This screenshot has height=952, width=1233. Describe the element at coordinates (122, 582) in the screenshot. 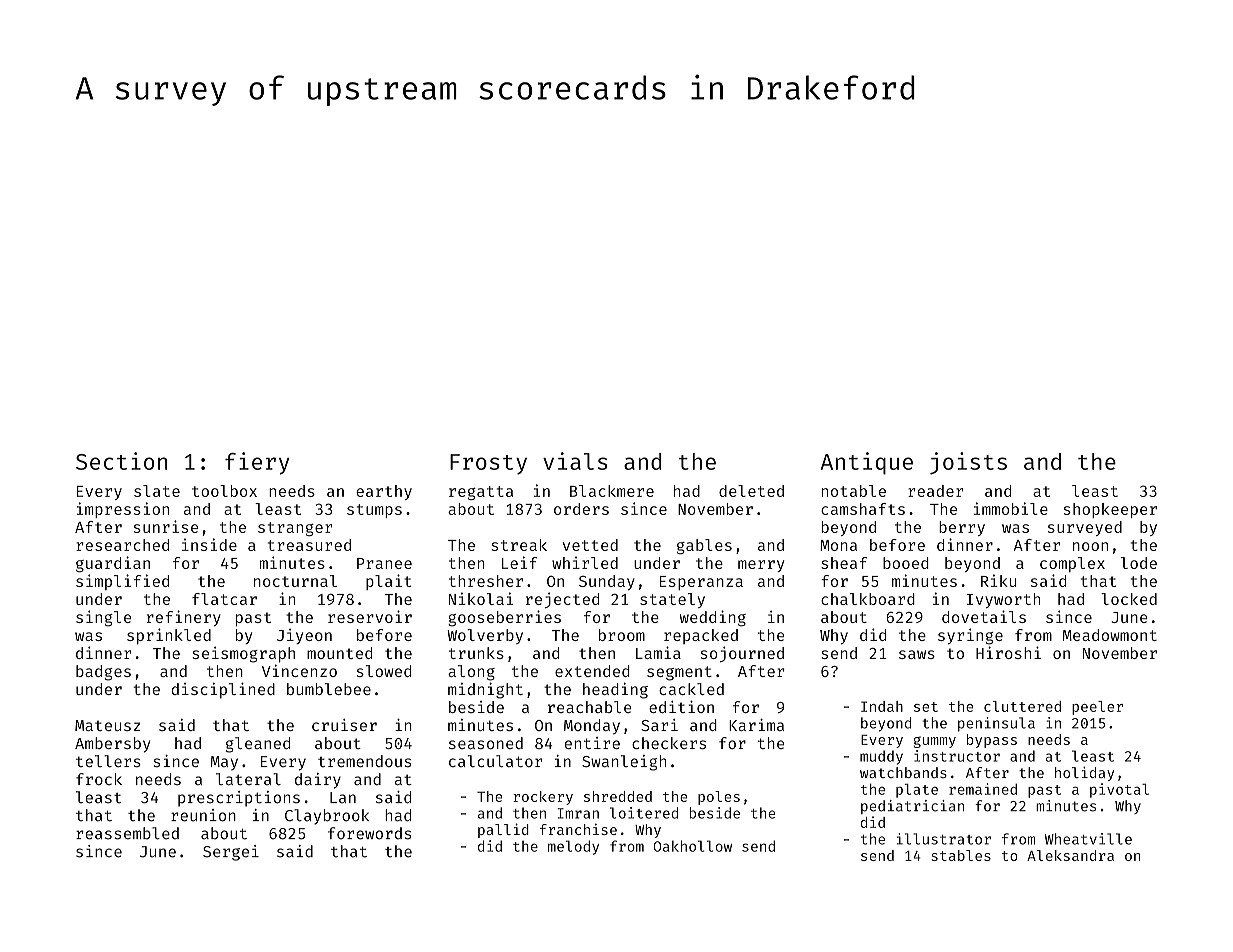

I see `simplified` at that location.
